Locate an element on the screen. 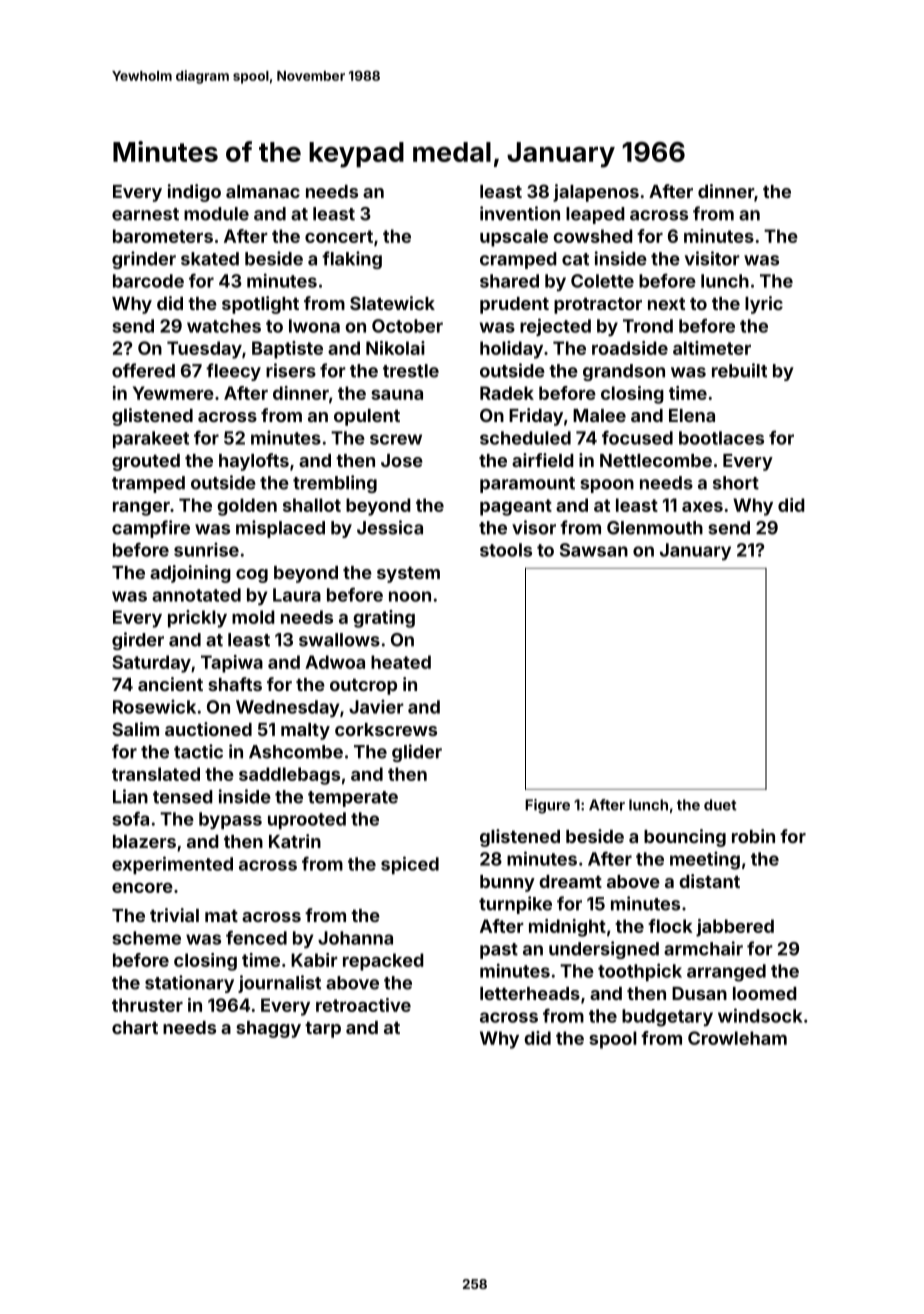  upscale is located at coordinates (514, 238).
